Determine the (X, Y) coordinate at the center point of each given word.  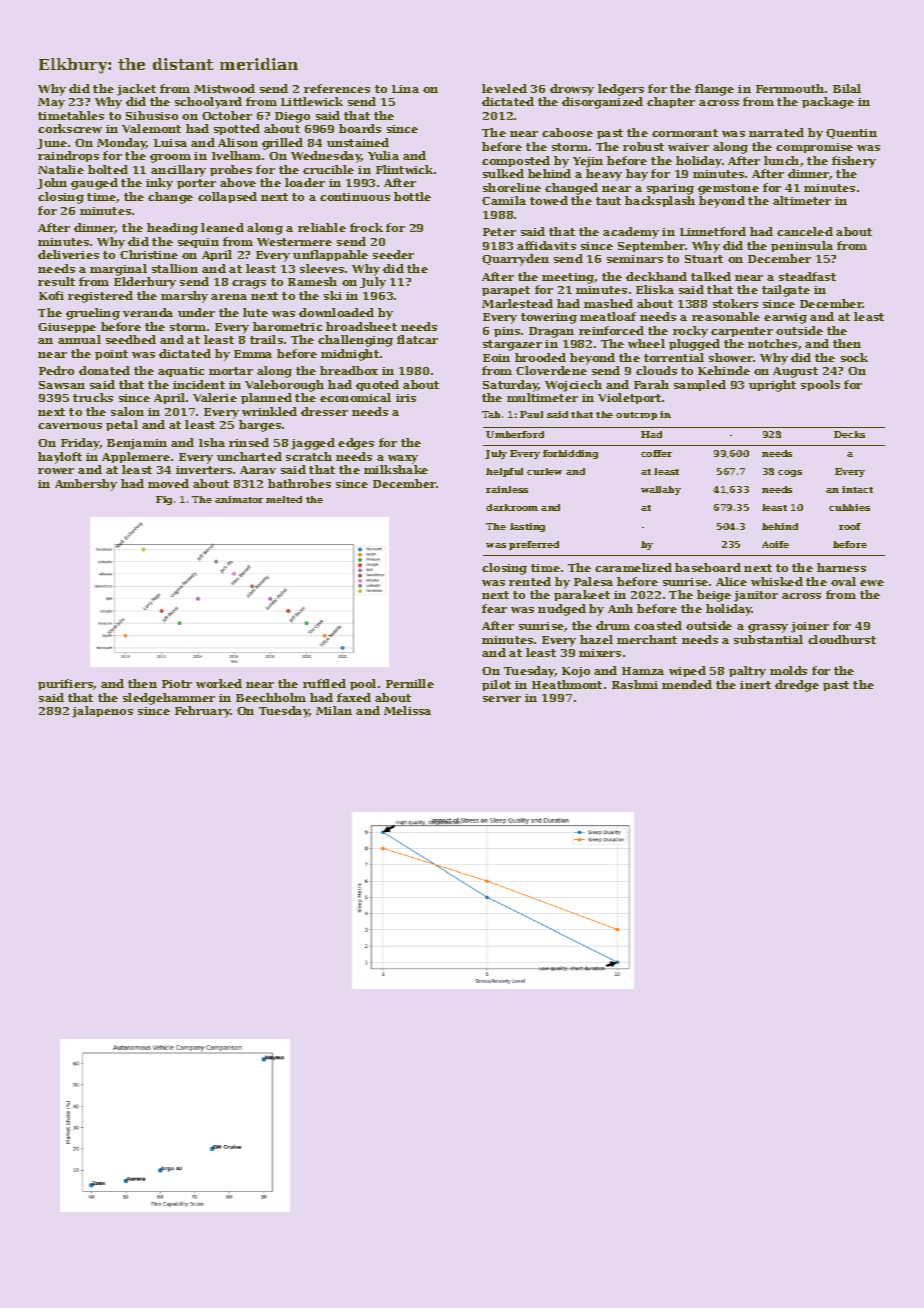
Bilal (847, 88)
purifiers (65, 684)
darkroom (512, 507)
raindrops (68, 156)
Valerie (215, 397)
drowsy (572, 90)
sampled (700, 385)
